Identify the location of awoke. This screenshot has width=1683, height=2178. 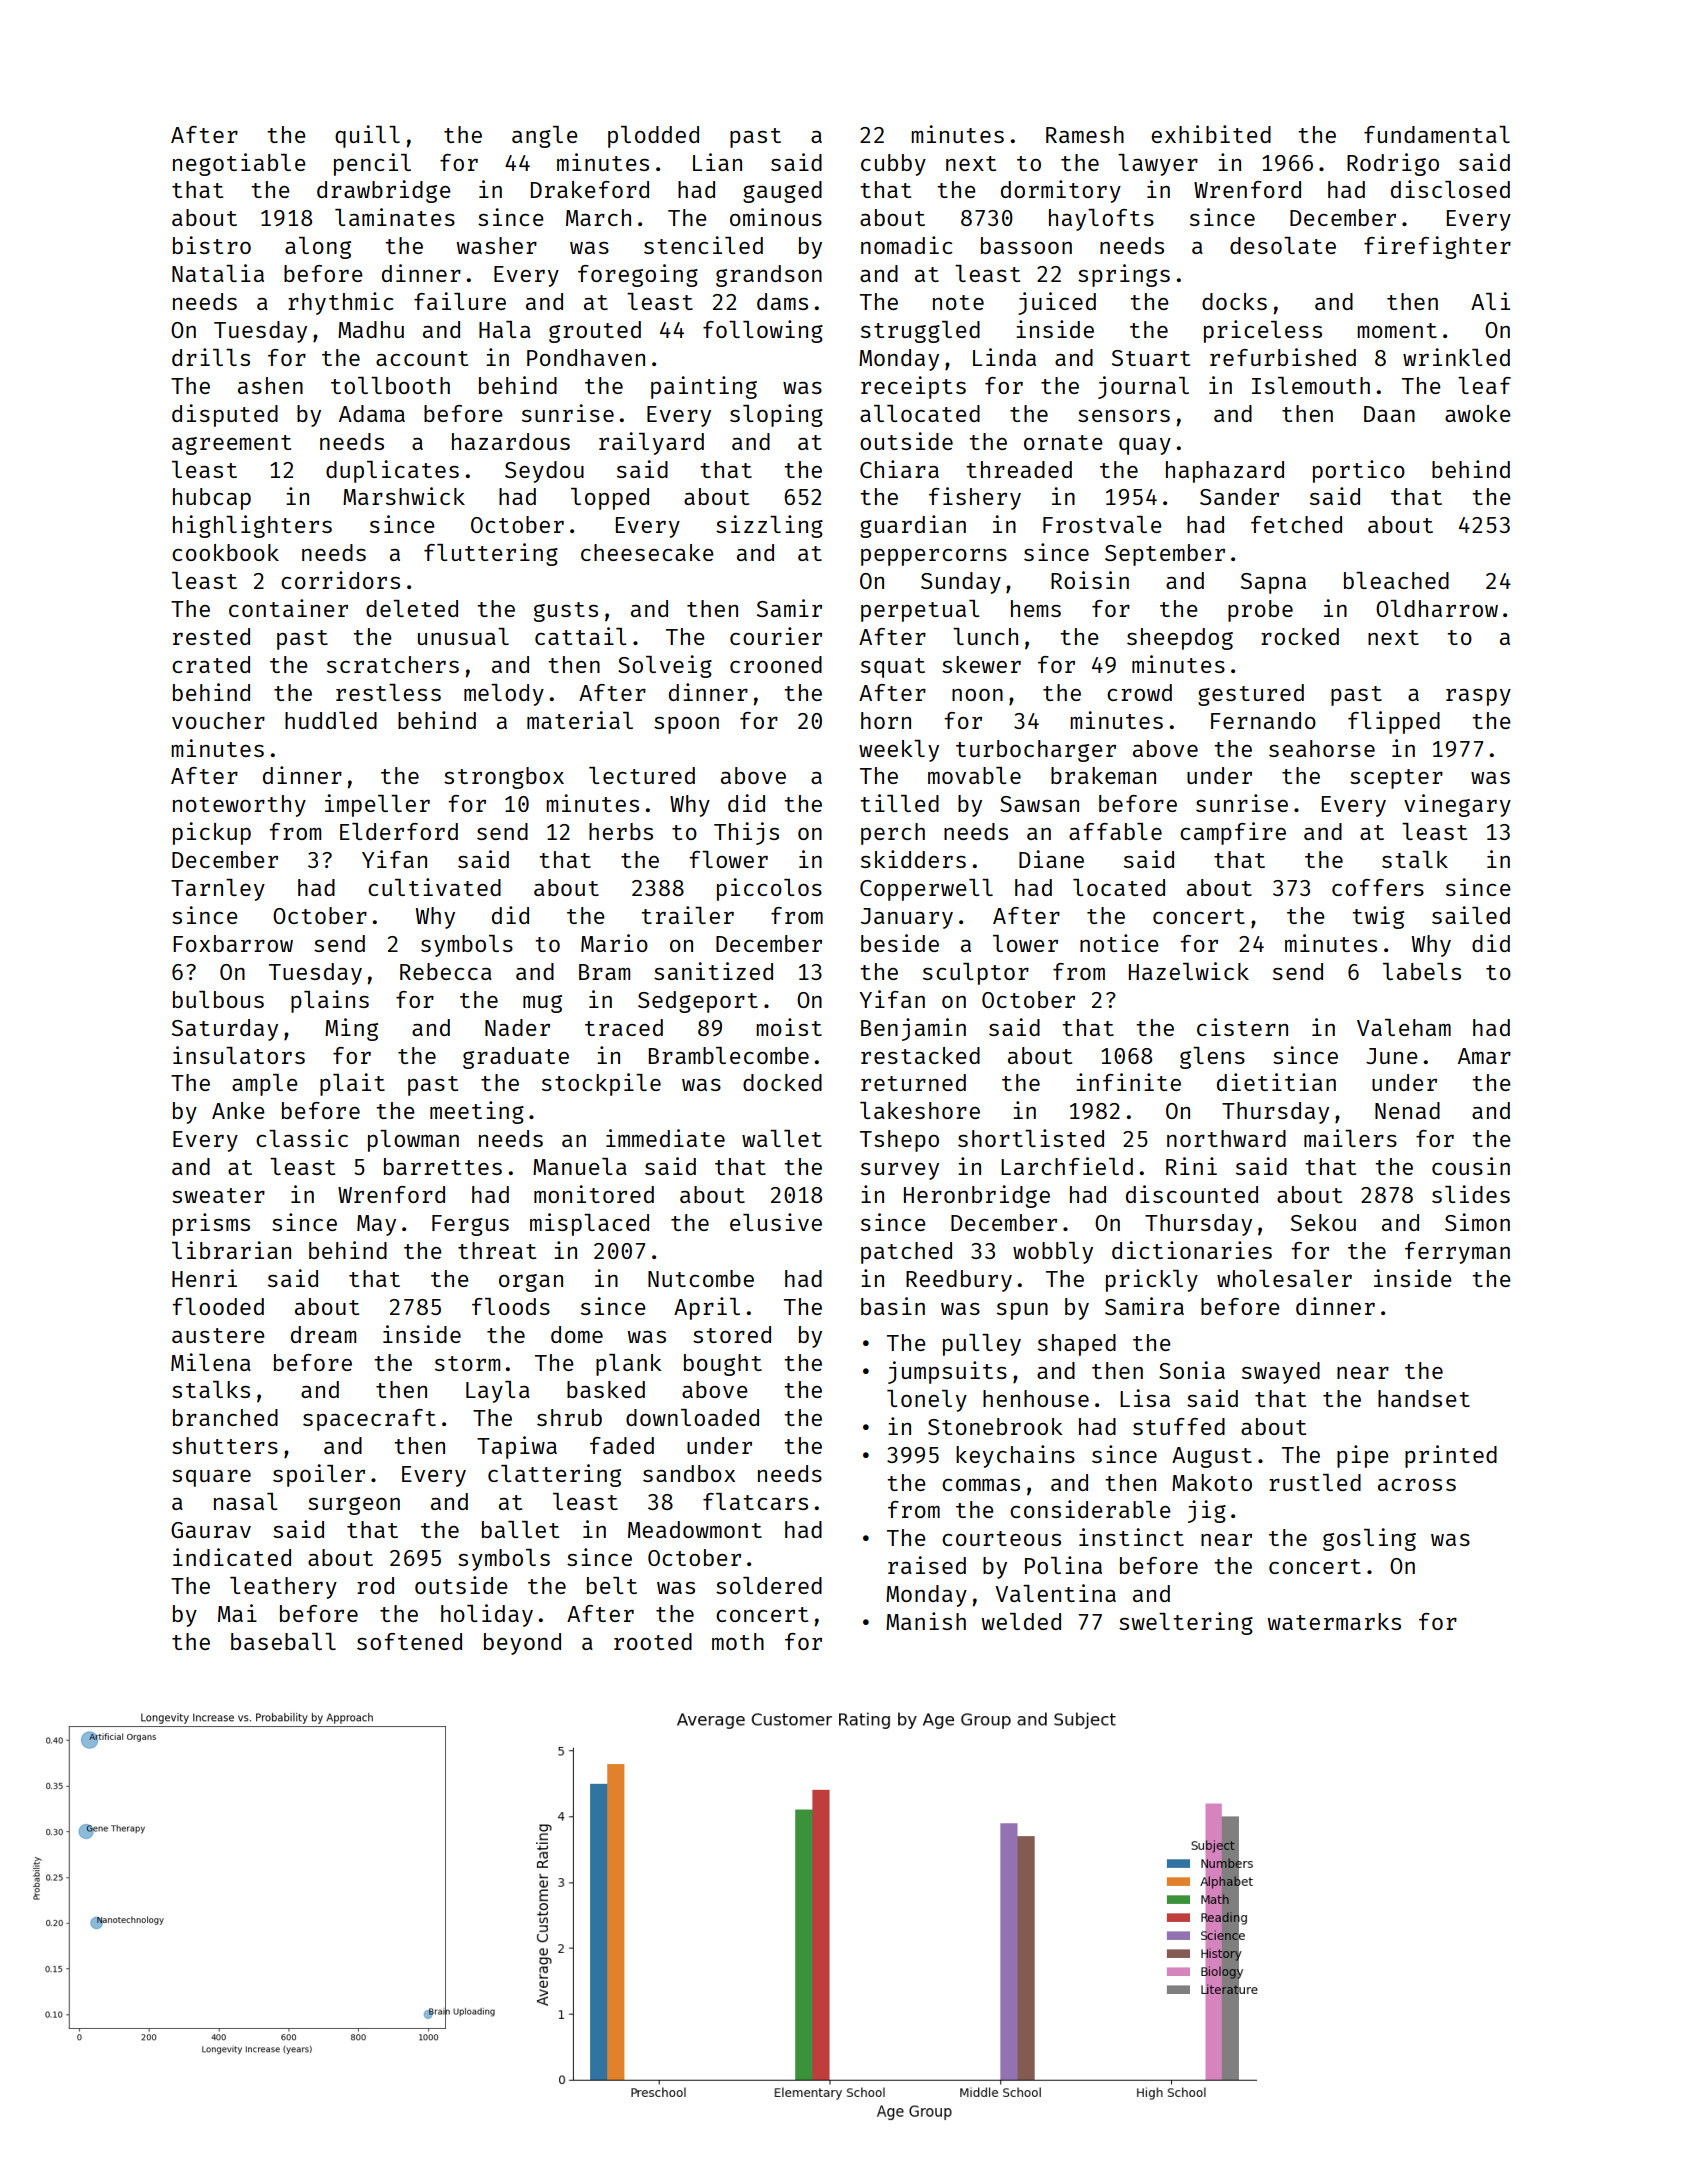
(1478, 413).
